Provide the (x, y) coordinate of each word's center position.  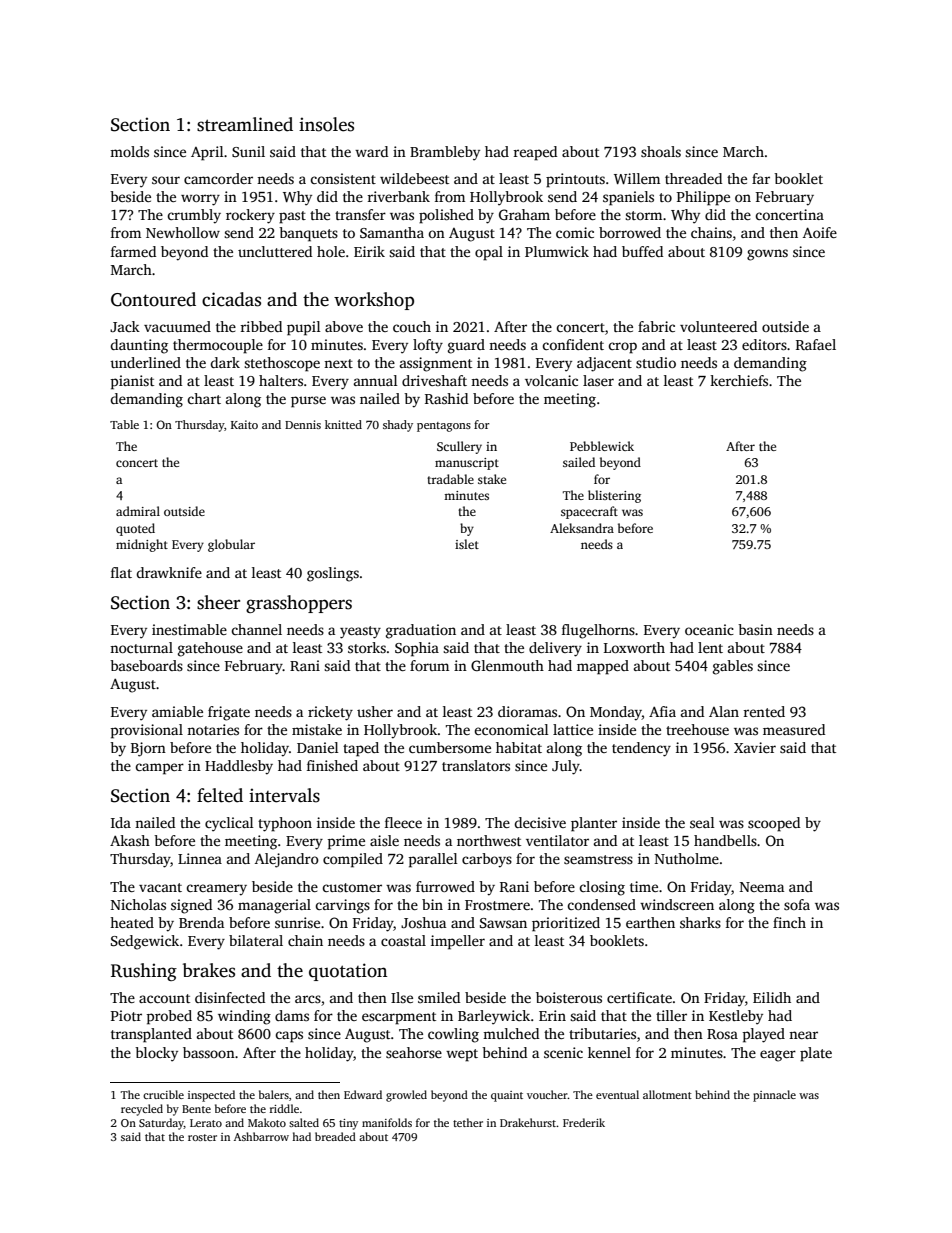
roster (202, 1137)
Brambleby (445, 153)
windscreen (677, 904)
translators (476, 765)
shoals (661, 151)
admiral (138, 511)
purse (308, 402)
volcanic (551, 380)
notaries (213, 729)
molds (129, 151)
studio (656, 362)
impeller (458, 942)
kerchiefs (739, 380)
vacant (160, 887)
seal (702, 822)
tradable (450, 479)
